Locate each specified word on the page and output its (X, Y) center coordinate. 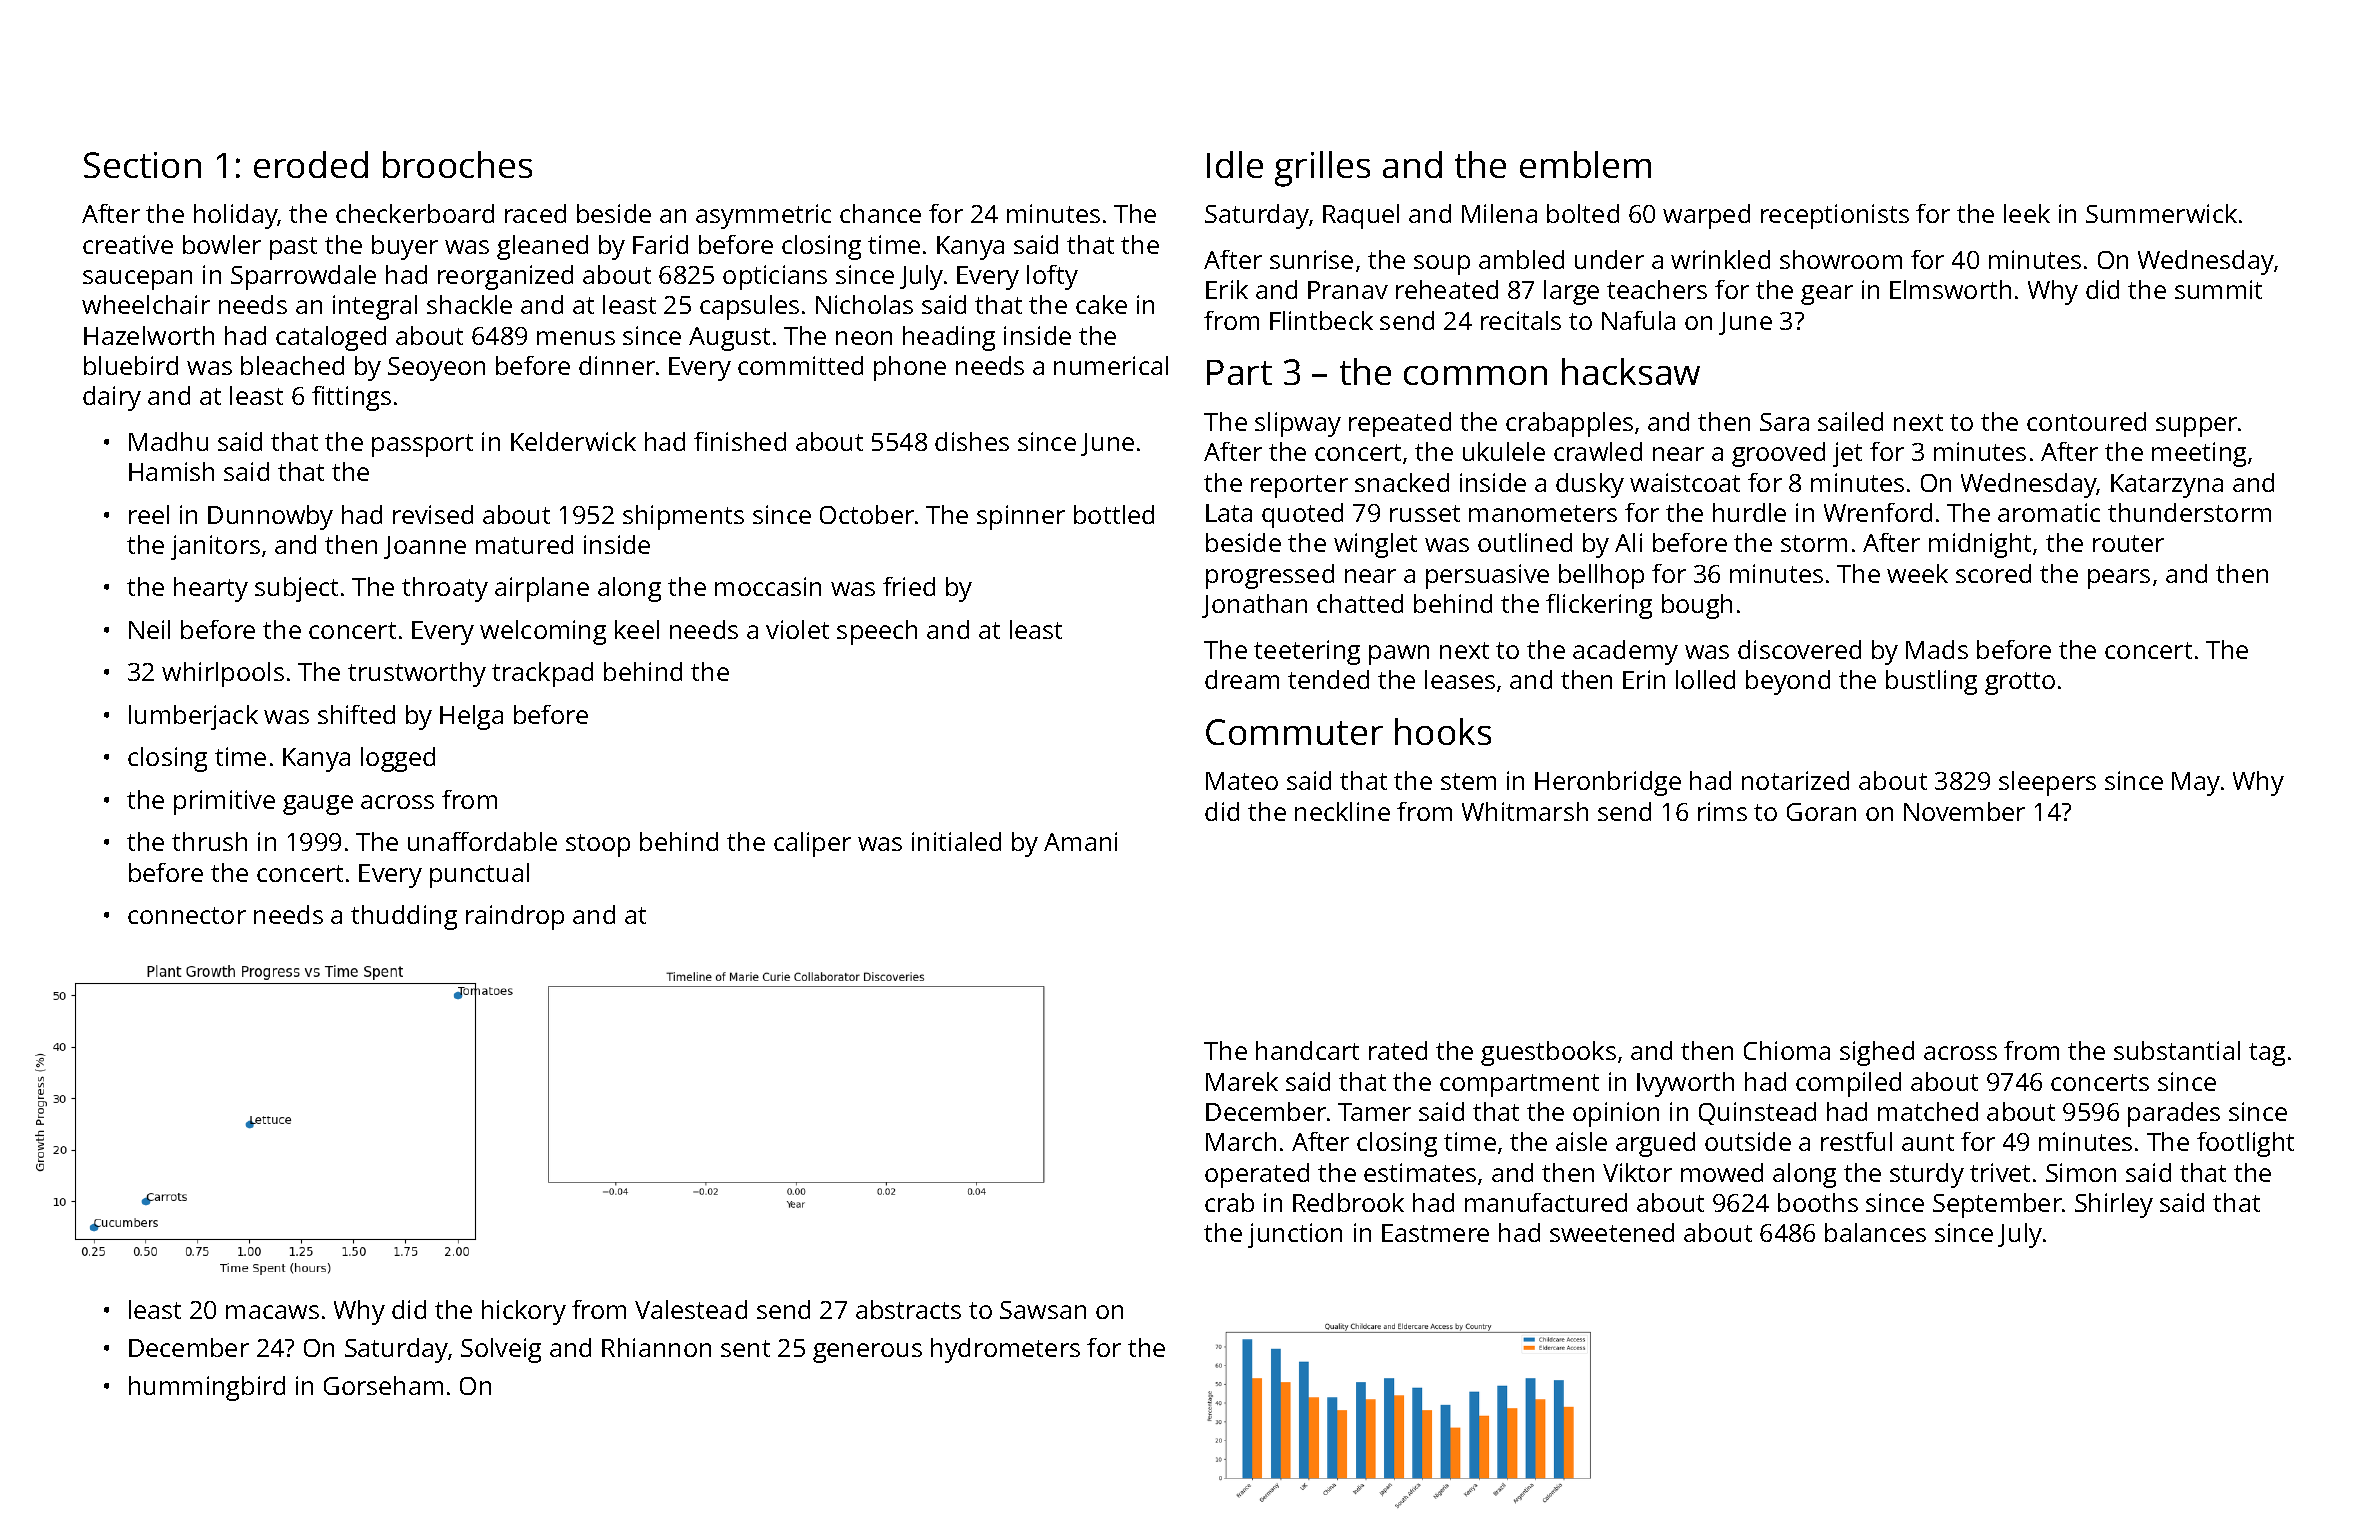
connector (187, 915)
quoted (1302, 515)
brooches (457, 164)
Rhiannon (656, 1347)
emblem (1585, 164)
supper (2196, 427)
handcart (1307, 1050)
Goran (1821, 812)
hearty (211, 589)
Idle (1235, 164)
